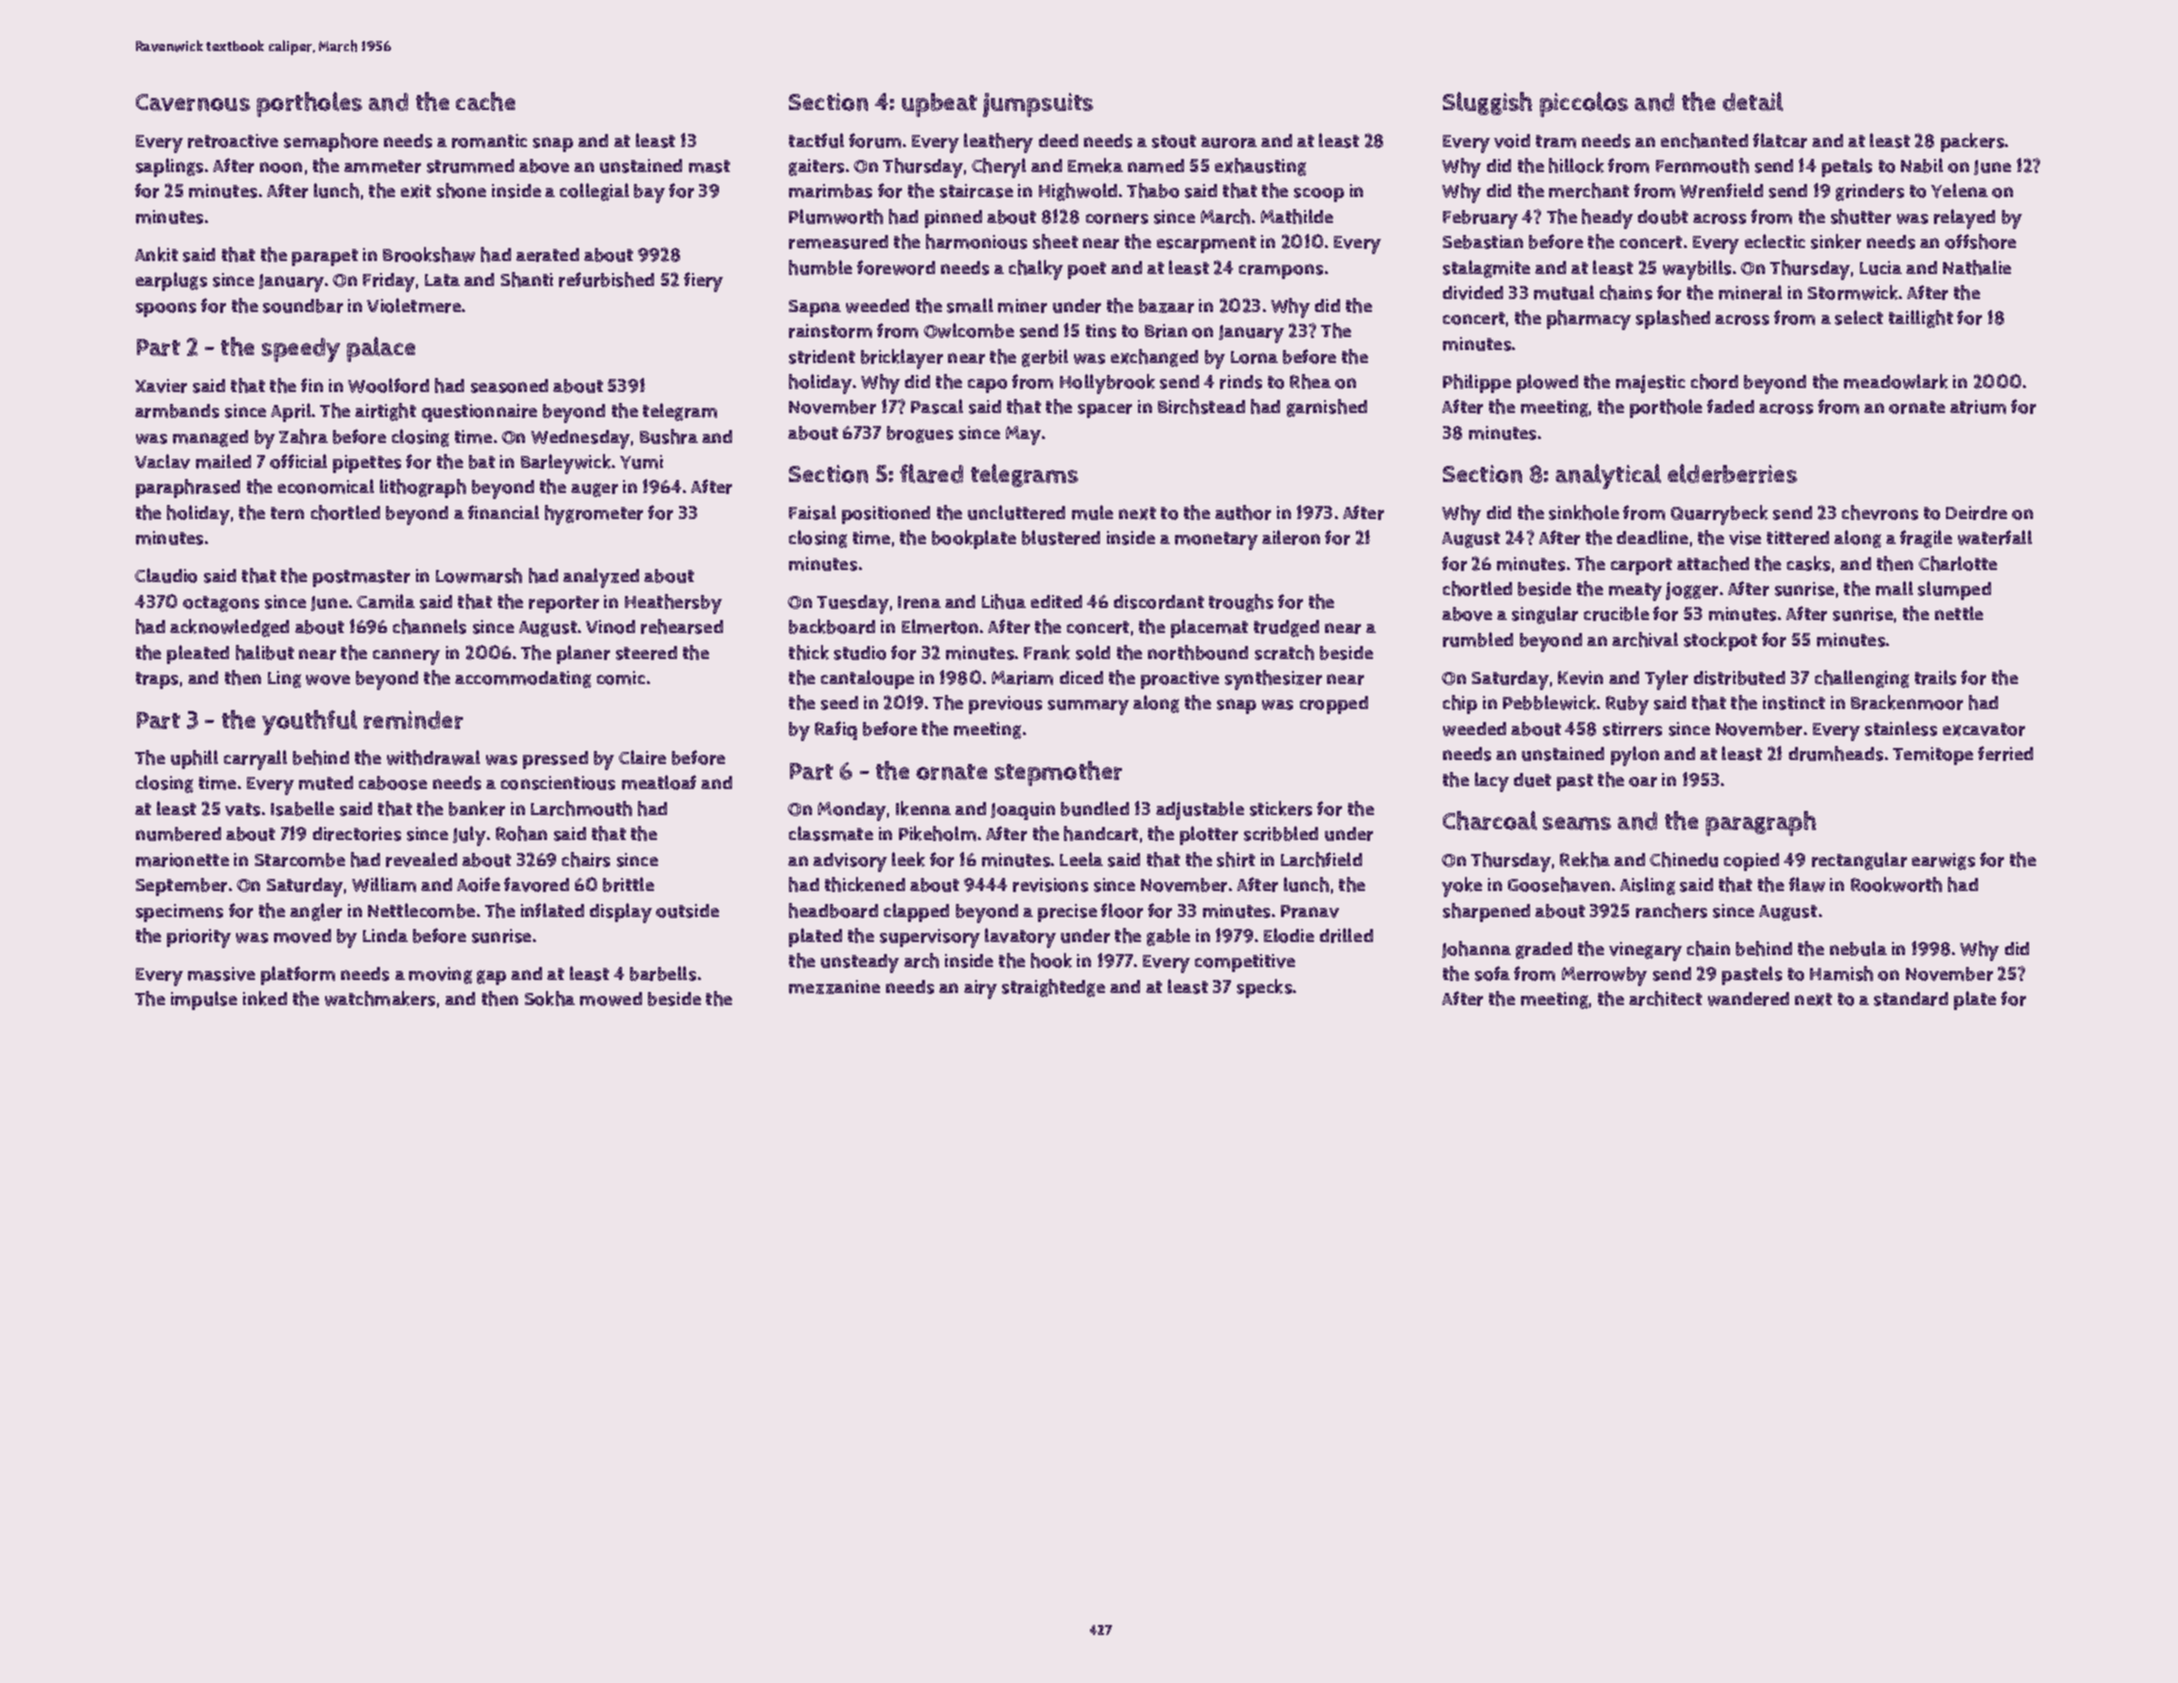  What do you see at coordinates (503, 512) in the screenshot?
I see `financial` at bounding box center [503, 512].
